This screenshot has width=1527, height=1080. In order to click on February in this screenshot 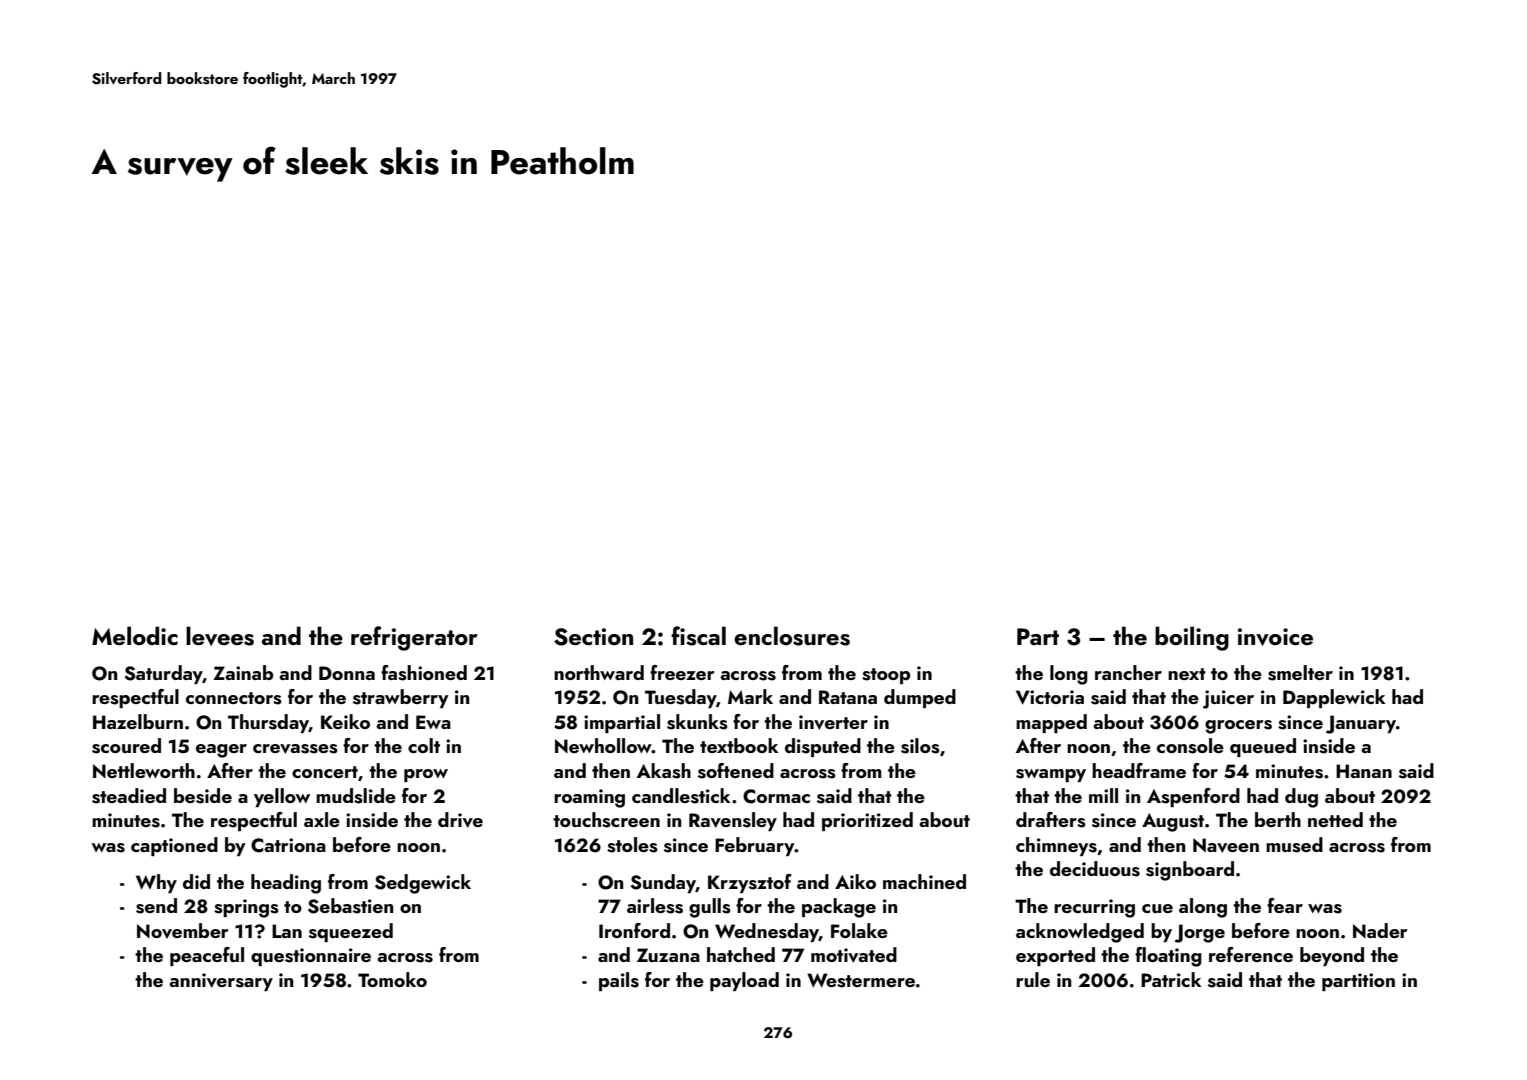, I will do `click(755, 846)`.
